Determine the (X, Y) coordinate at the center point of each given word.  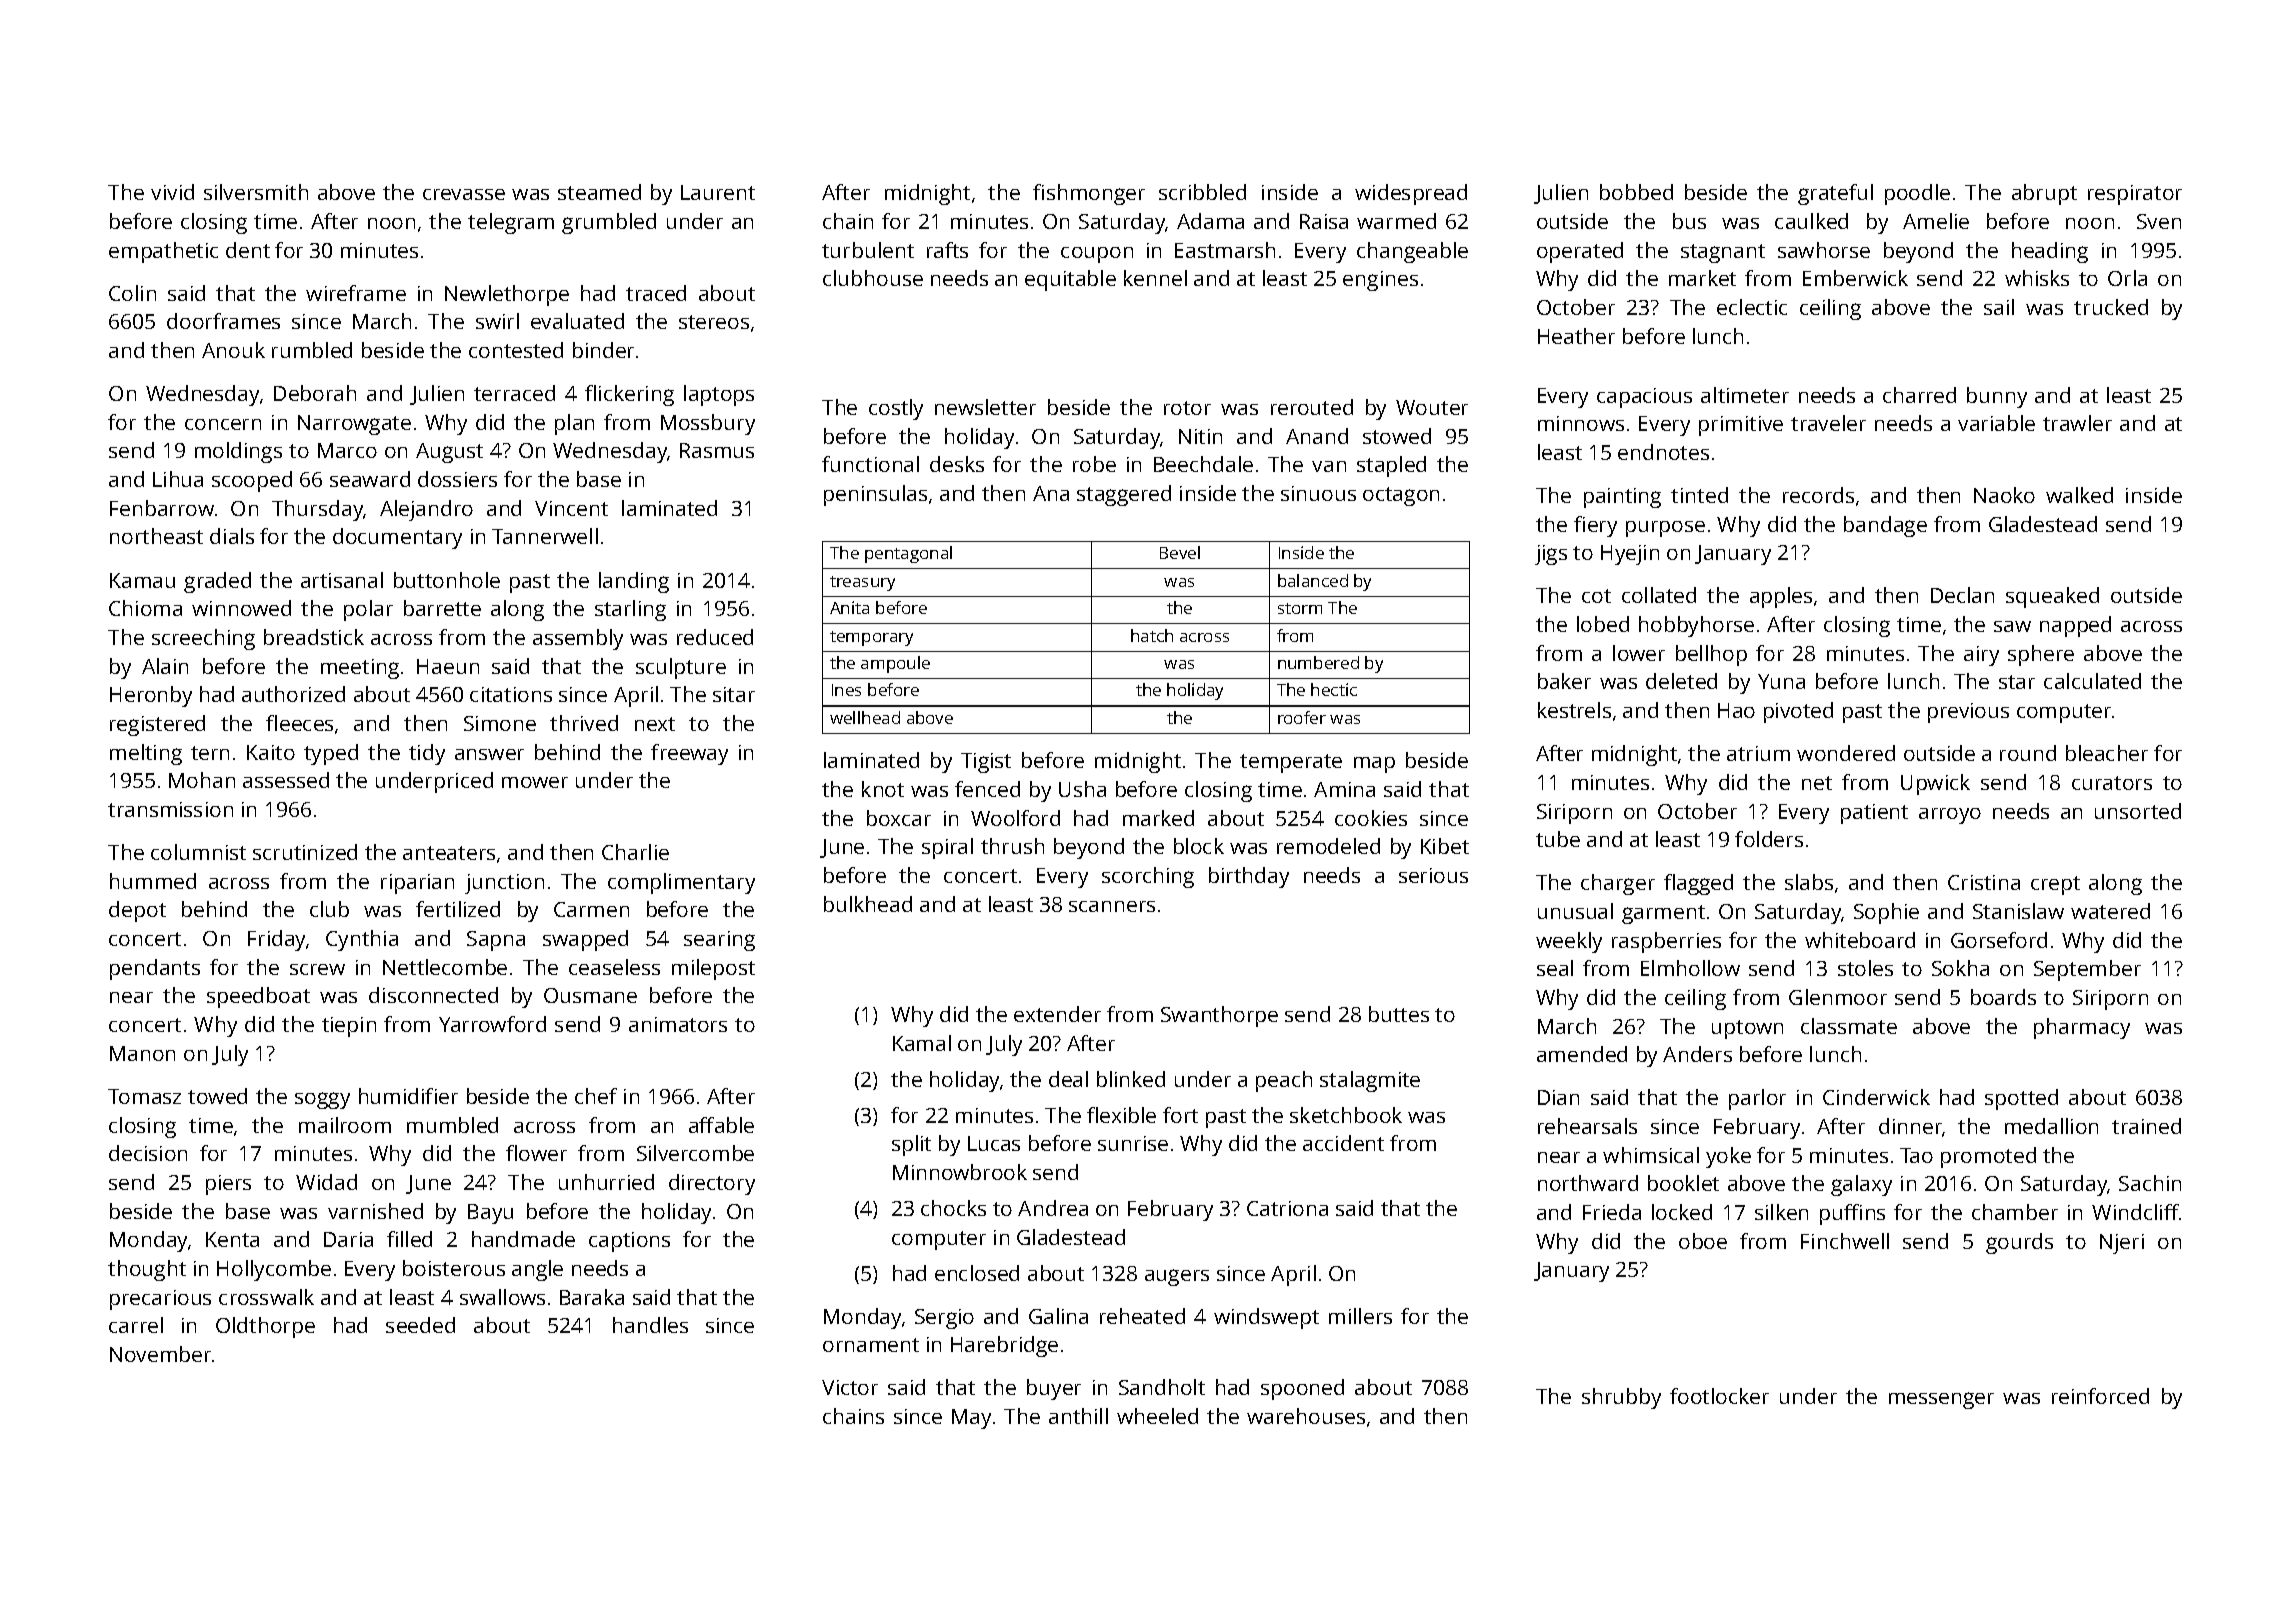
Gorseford (1999, 940)
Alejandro (426, 510)
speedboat (258, 997)
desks (957, 464)
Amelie (1936, 221)
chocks (953, 1208)
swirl (497, 321)
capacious (1644, 398)
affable (721, 1125)
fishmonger (1089, 194)
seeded (420, 1325)
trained (2146, 1126)
